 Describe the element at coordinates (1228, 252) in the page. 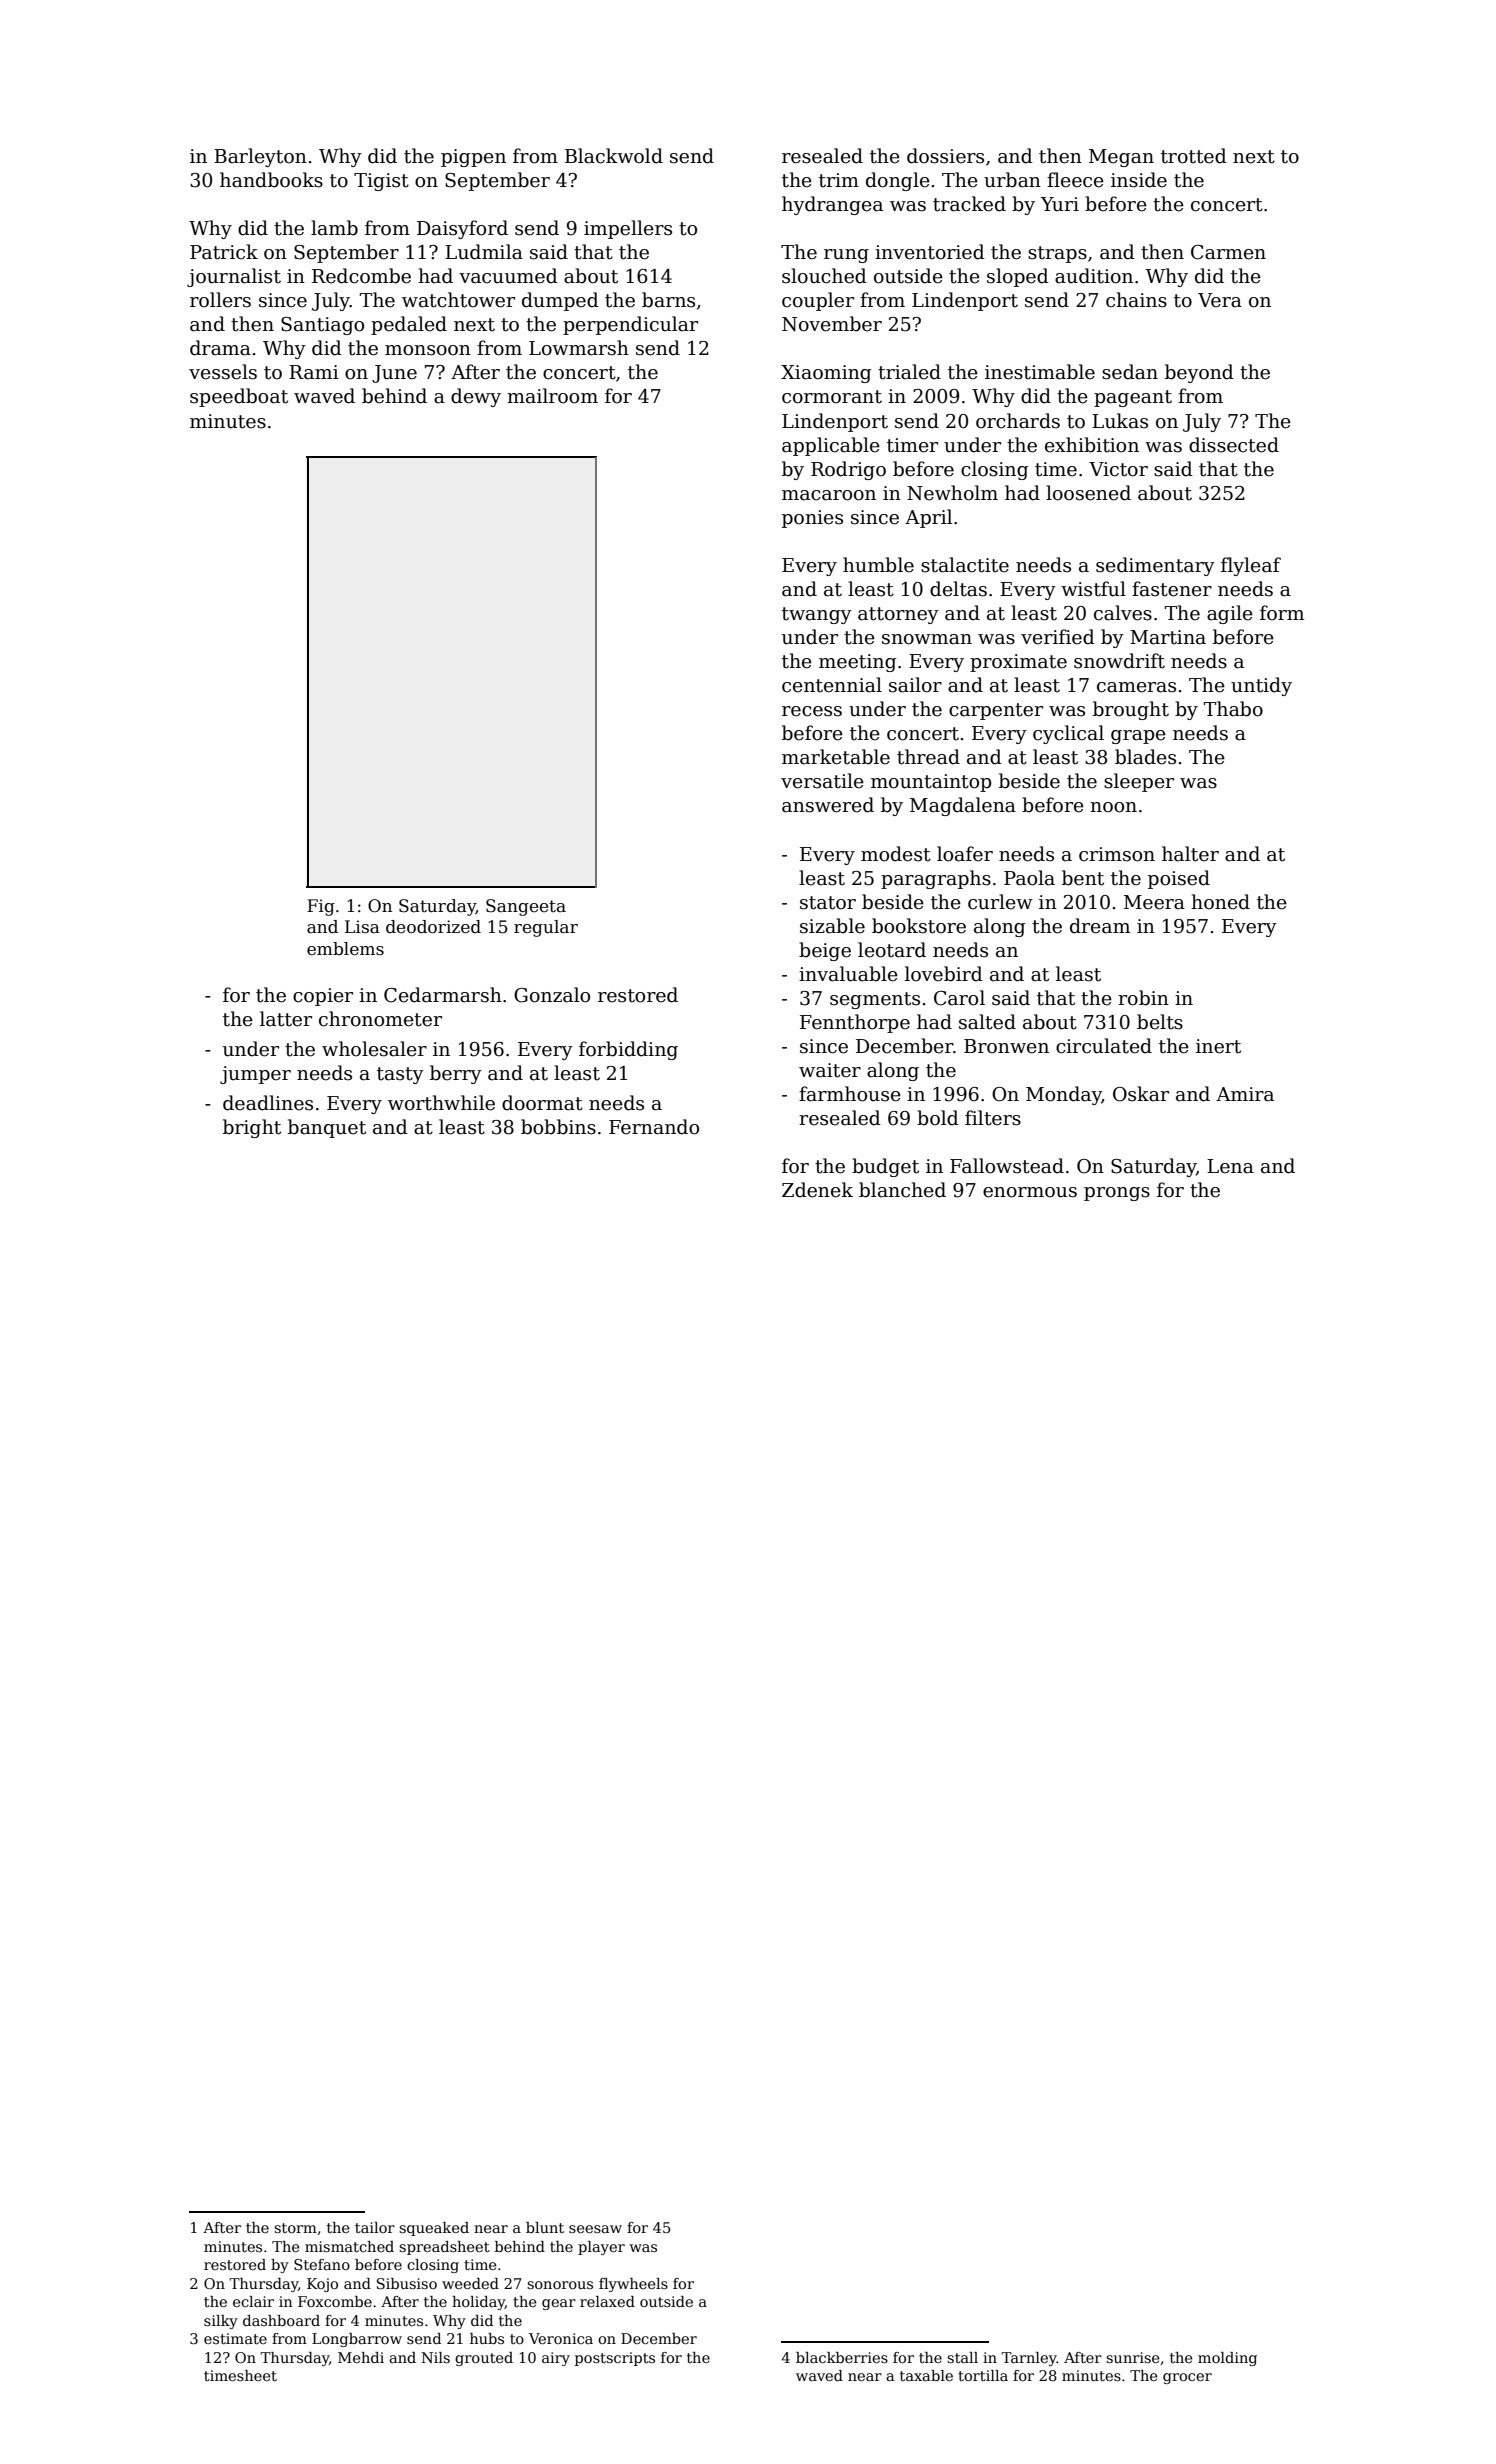

I see `Carmen` at that location.
